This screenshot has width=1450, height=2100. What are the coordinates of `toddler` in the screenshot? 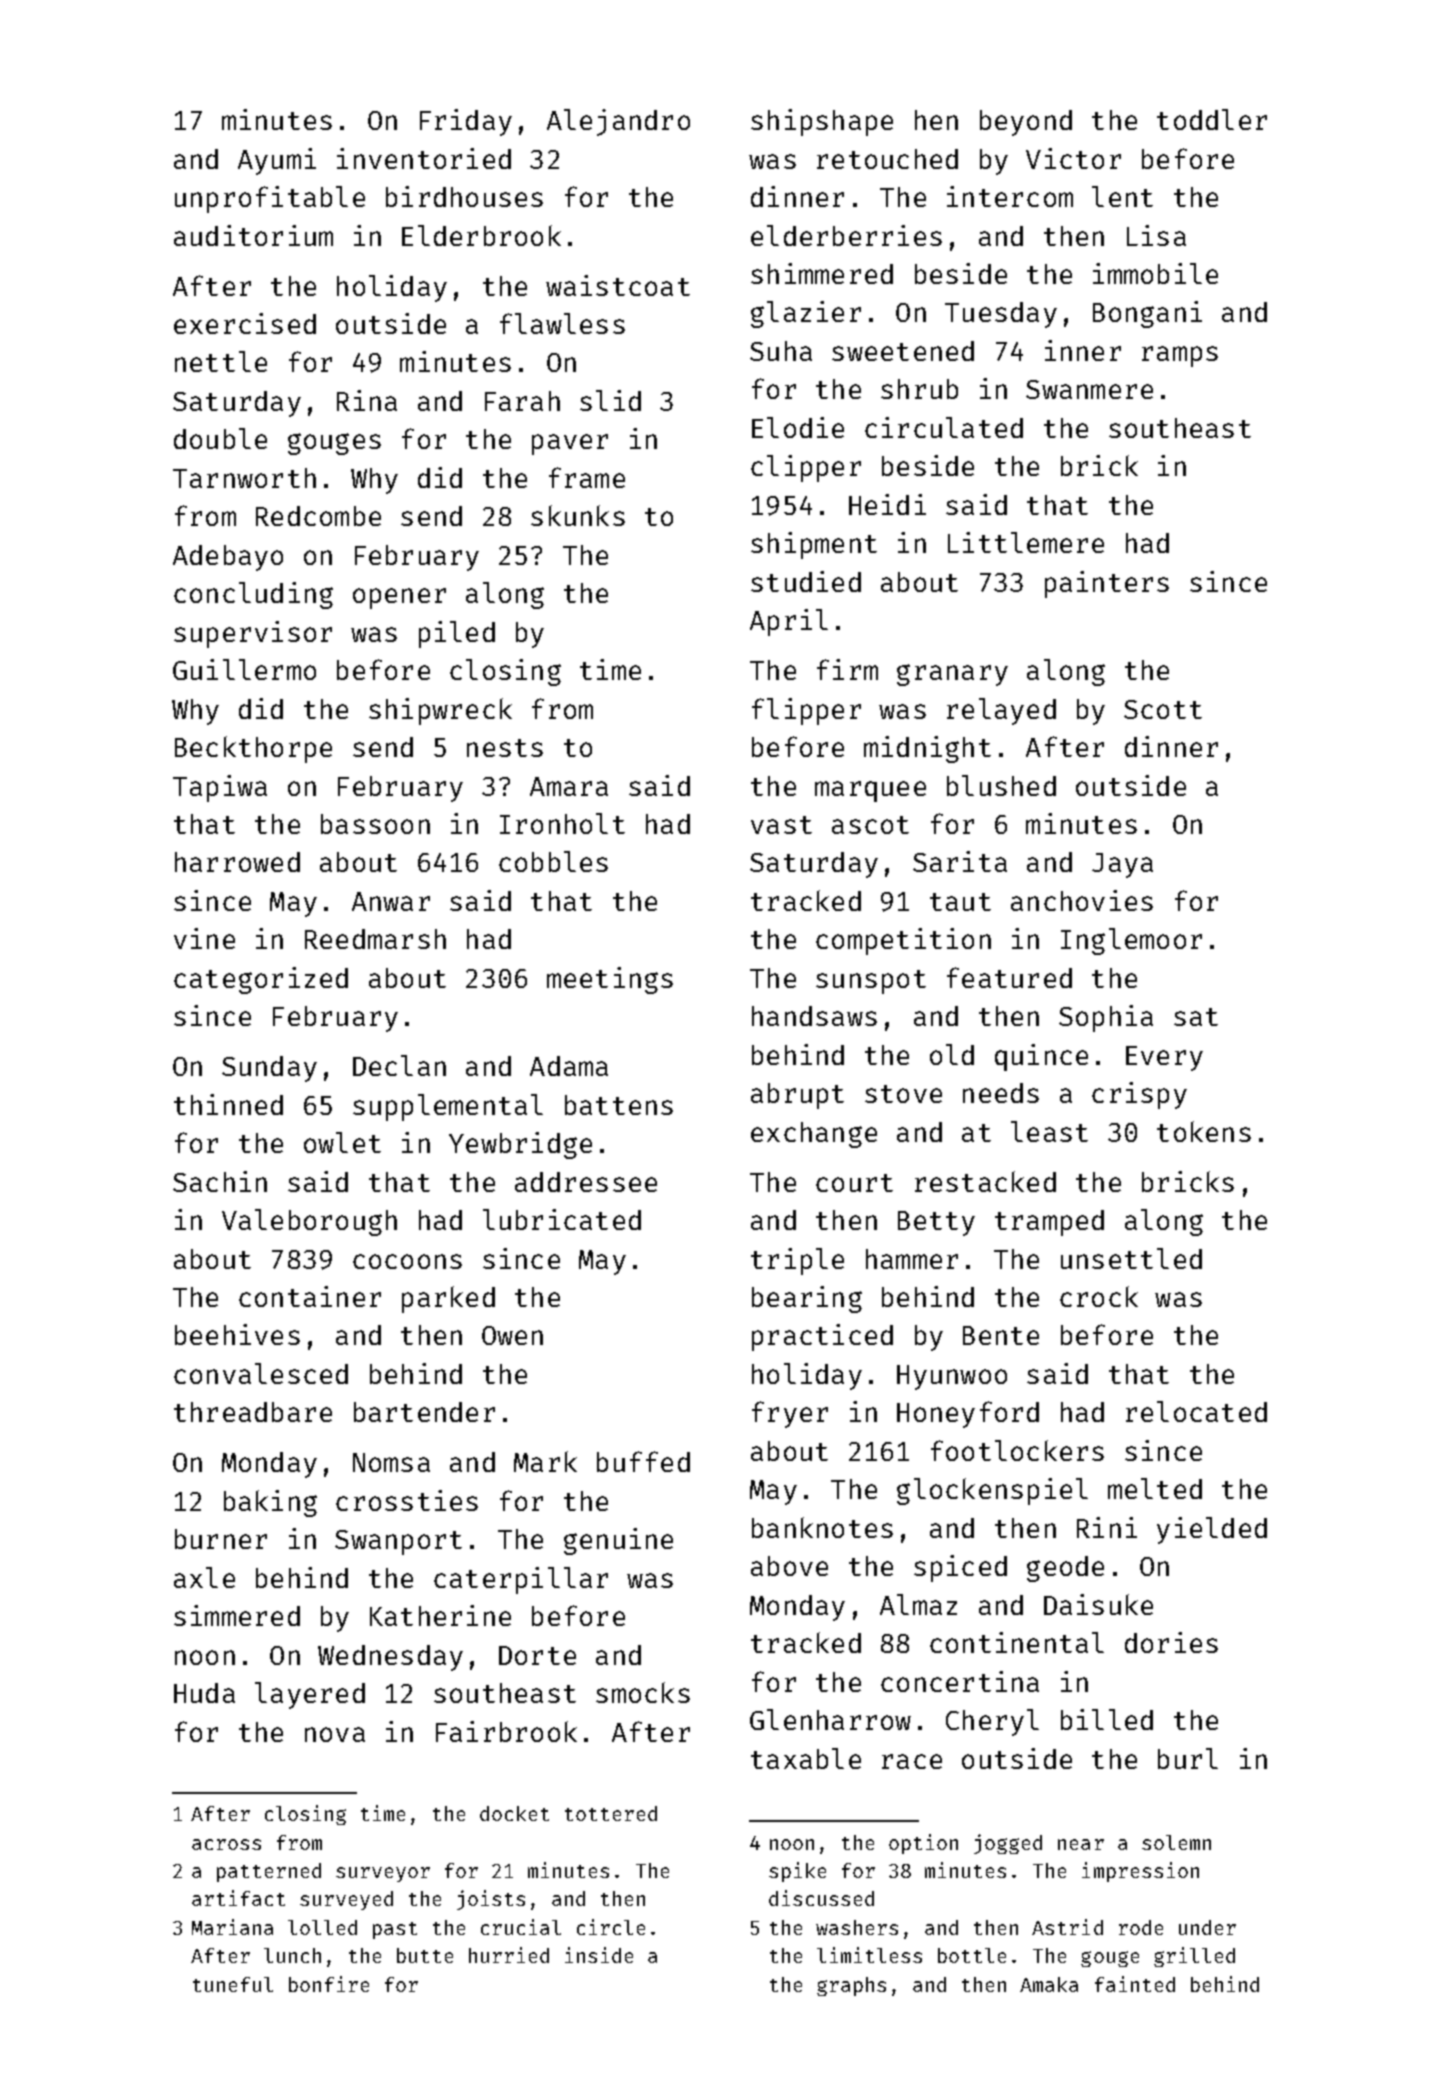 It's located at (1212, 119).
